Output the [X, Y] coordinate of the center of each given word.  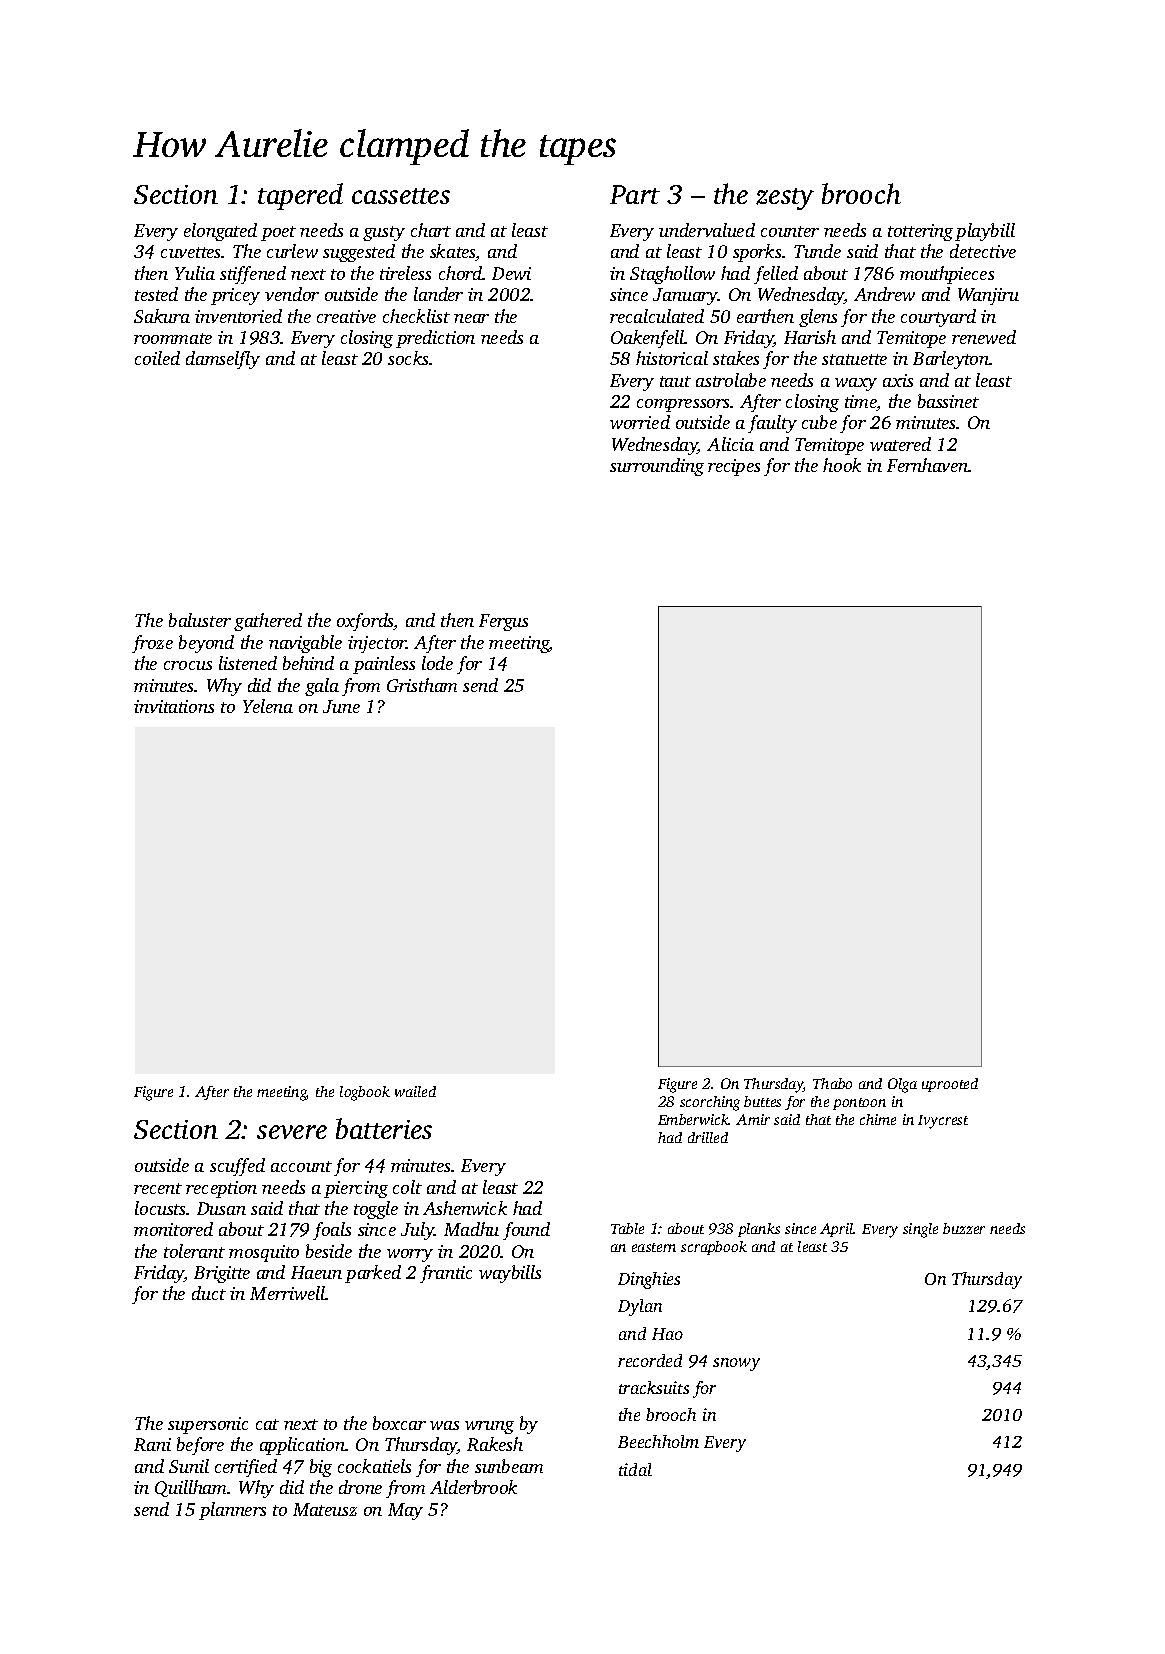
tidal [635, 1469]
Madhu [471, 1229]
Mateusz [325, 1509]
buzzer [964, 1228]
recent [158, 1188]
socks [408, 358]
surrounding [657, 467]
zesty [785, 199]
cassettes [401, 196]
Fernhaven [928, 465]
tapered [300, 196]
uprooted [950, 1085]
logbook [365, 1093]
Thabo [832, 1083]
